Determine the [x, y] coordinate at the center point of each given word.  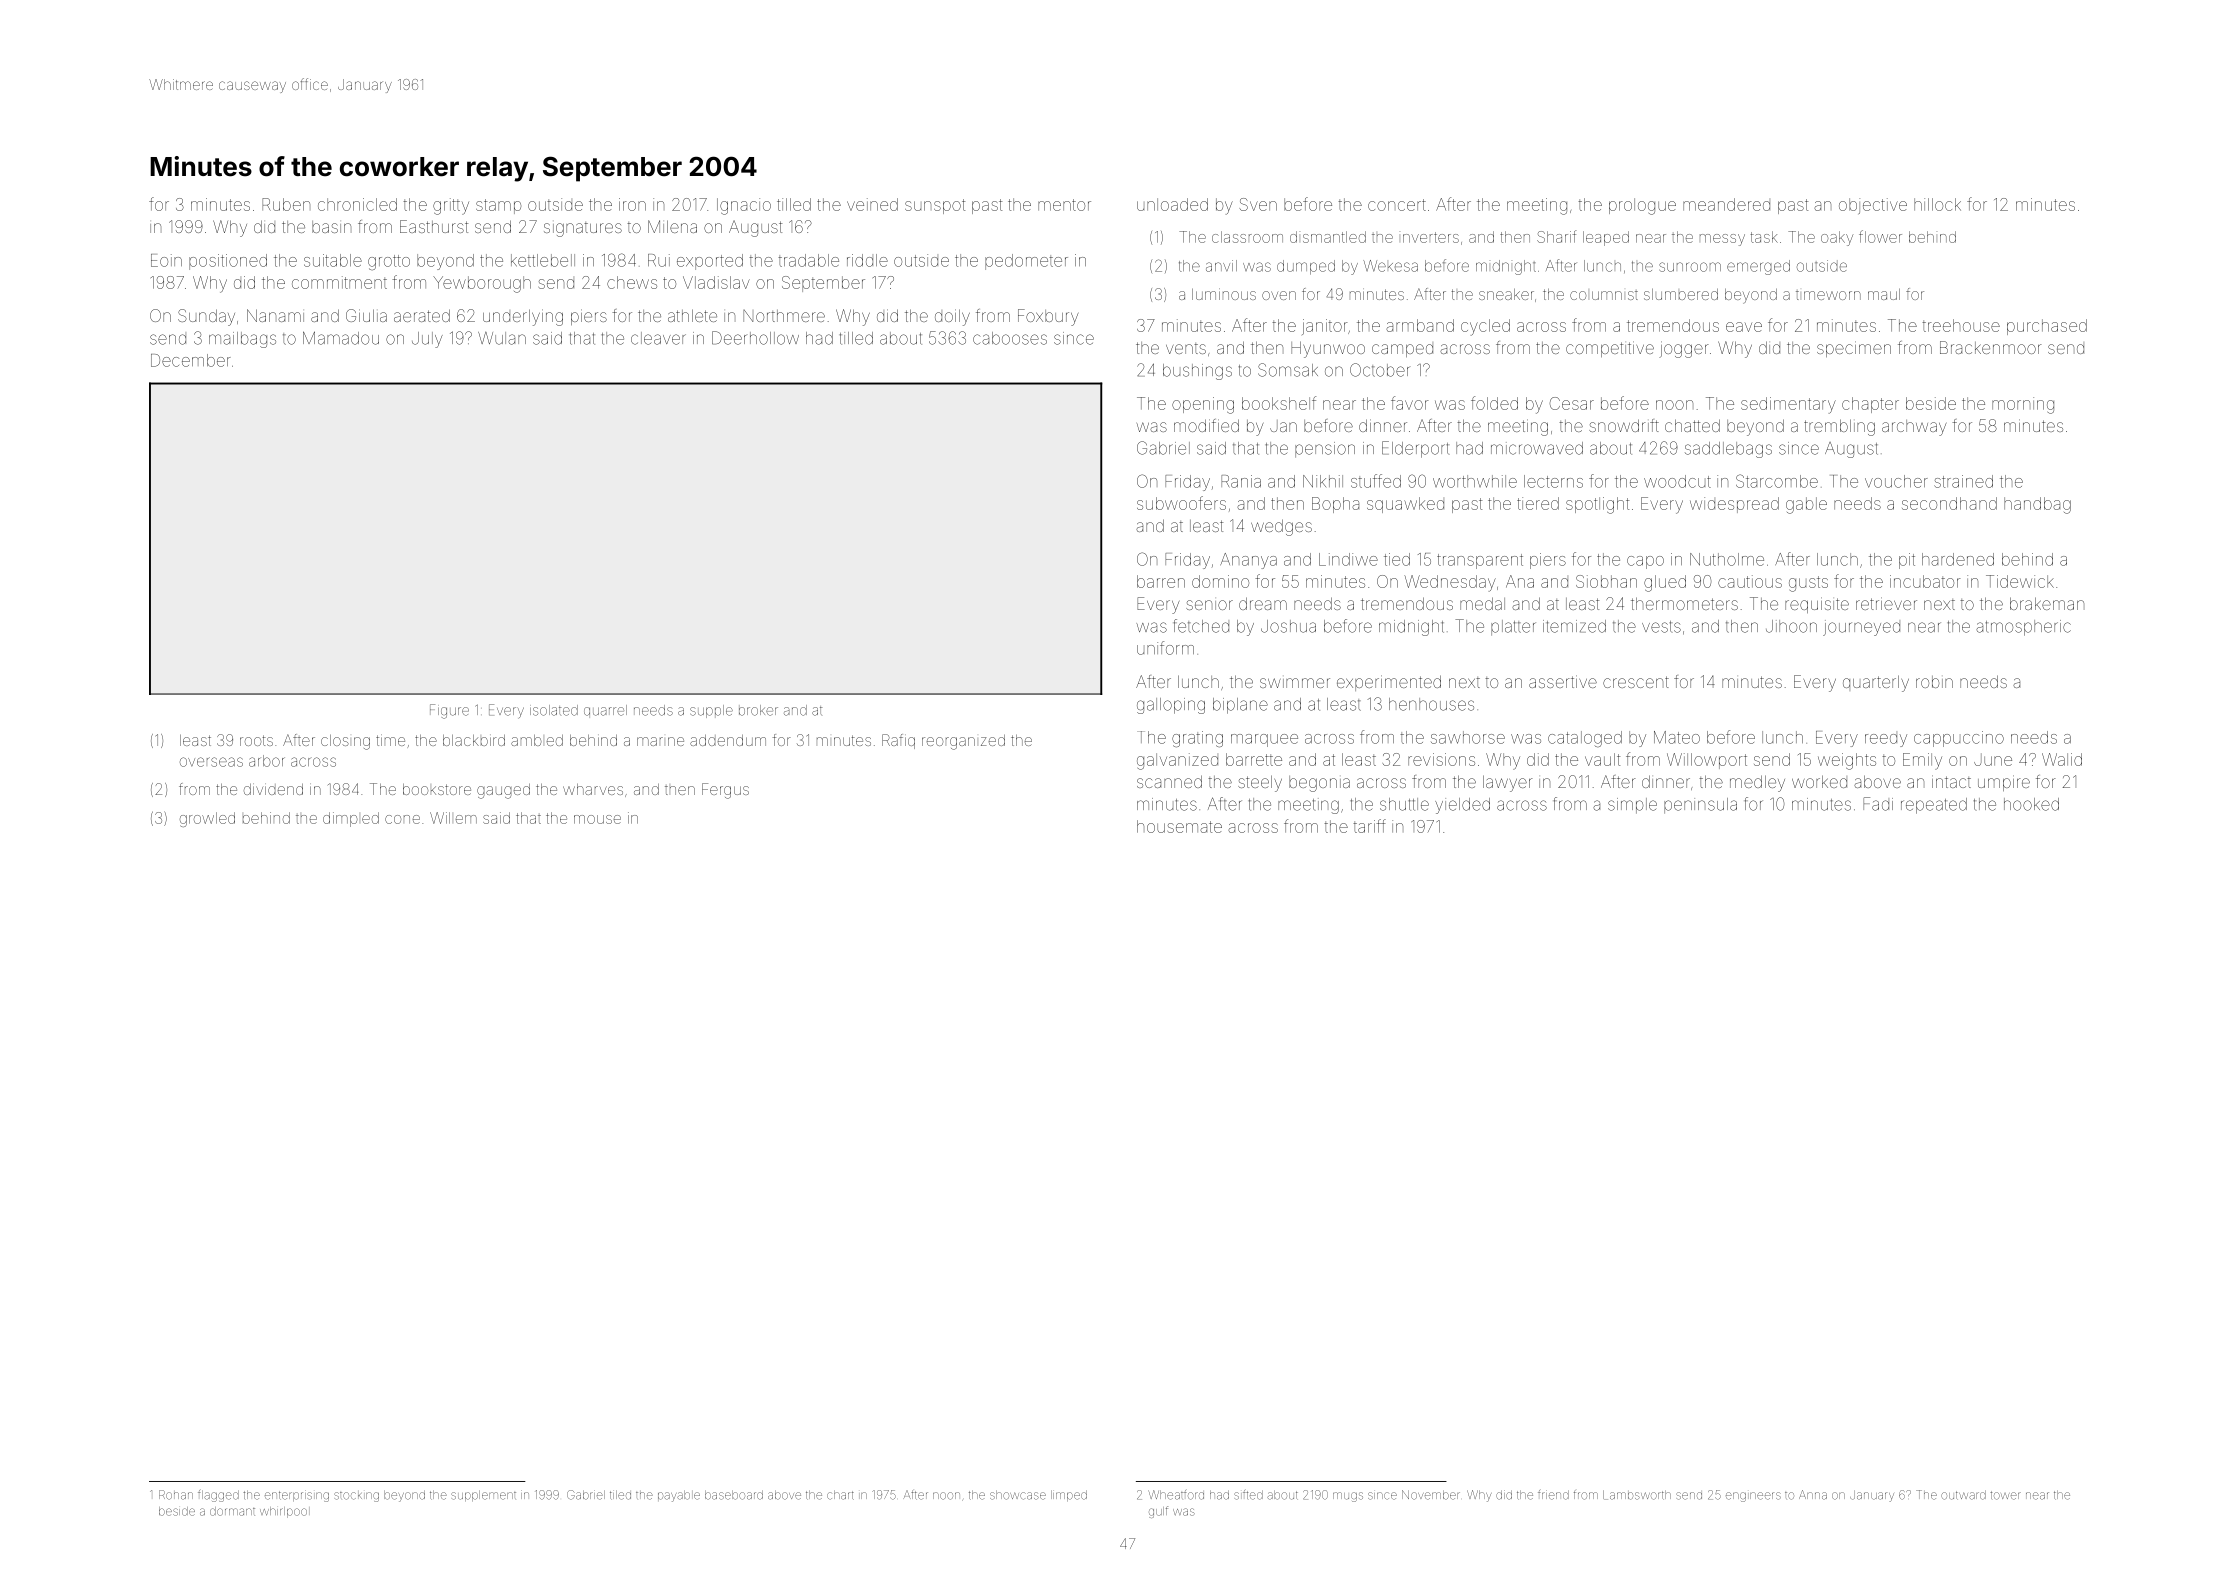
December [191, 360]
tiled [620, 1495]
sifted [1248, 1495]
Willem [453, 818]
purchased [2047, 327]
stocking [356, 1497]
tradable [808, 260]
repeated [1934, 806]
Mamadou [341, 338]
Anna [1813, 1495]
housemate [1179, 826]
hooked [2031, 804]
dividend [273, 789]
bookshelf [1279, 403]
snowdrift [1624, 425]
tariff [1369, 826]
